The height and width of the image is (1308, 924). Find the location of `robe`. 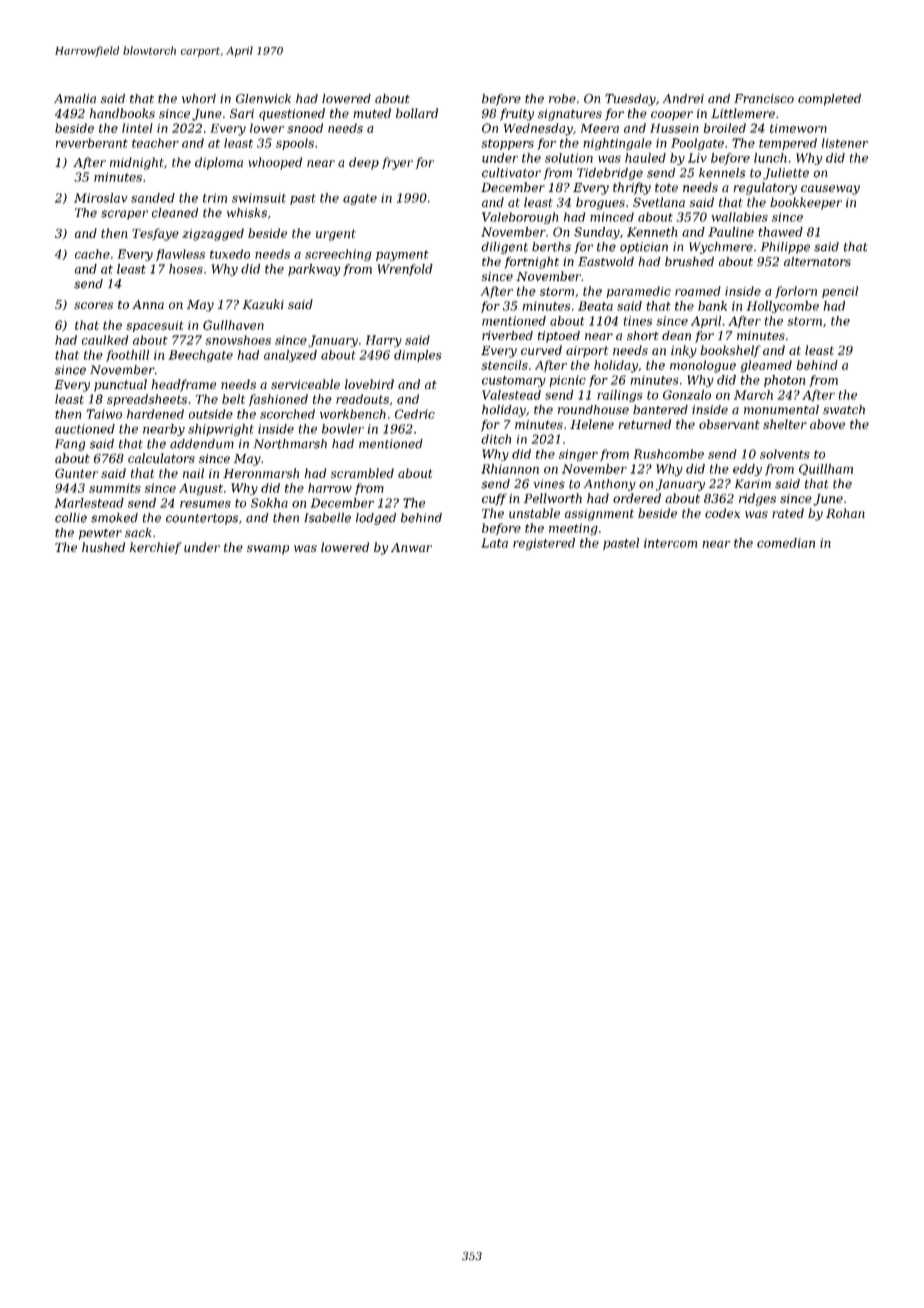

robe is located at coordinates (562, 98).
